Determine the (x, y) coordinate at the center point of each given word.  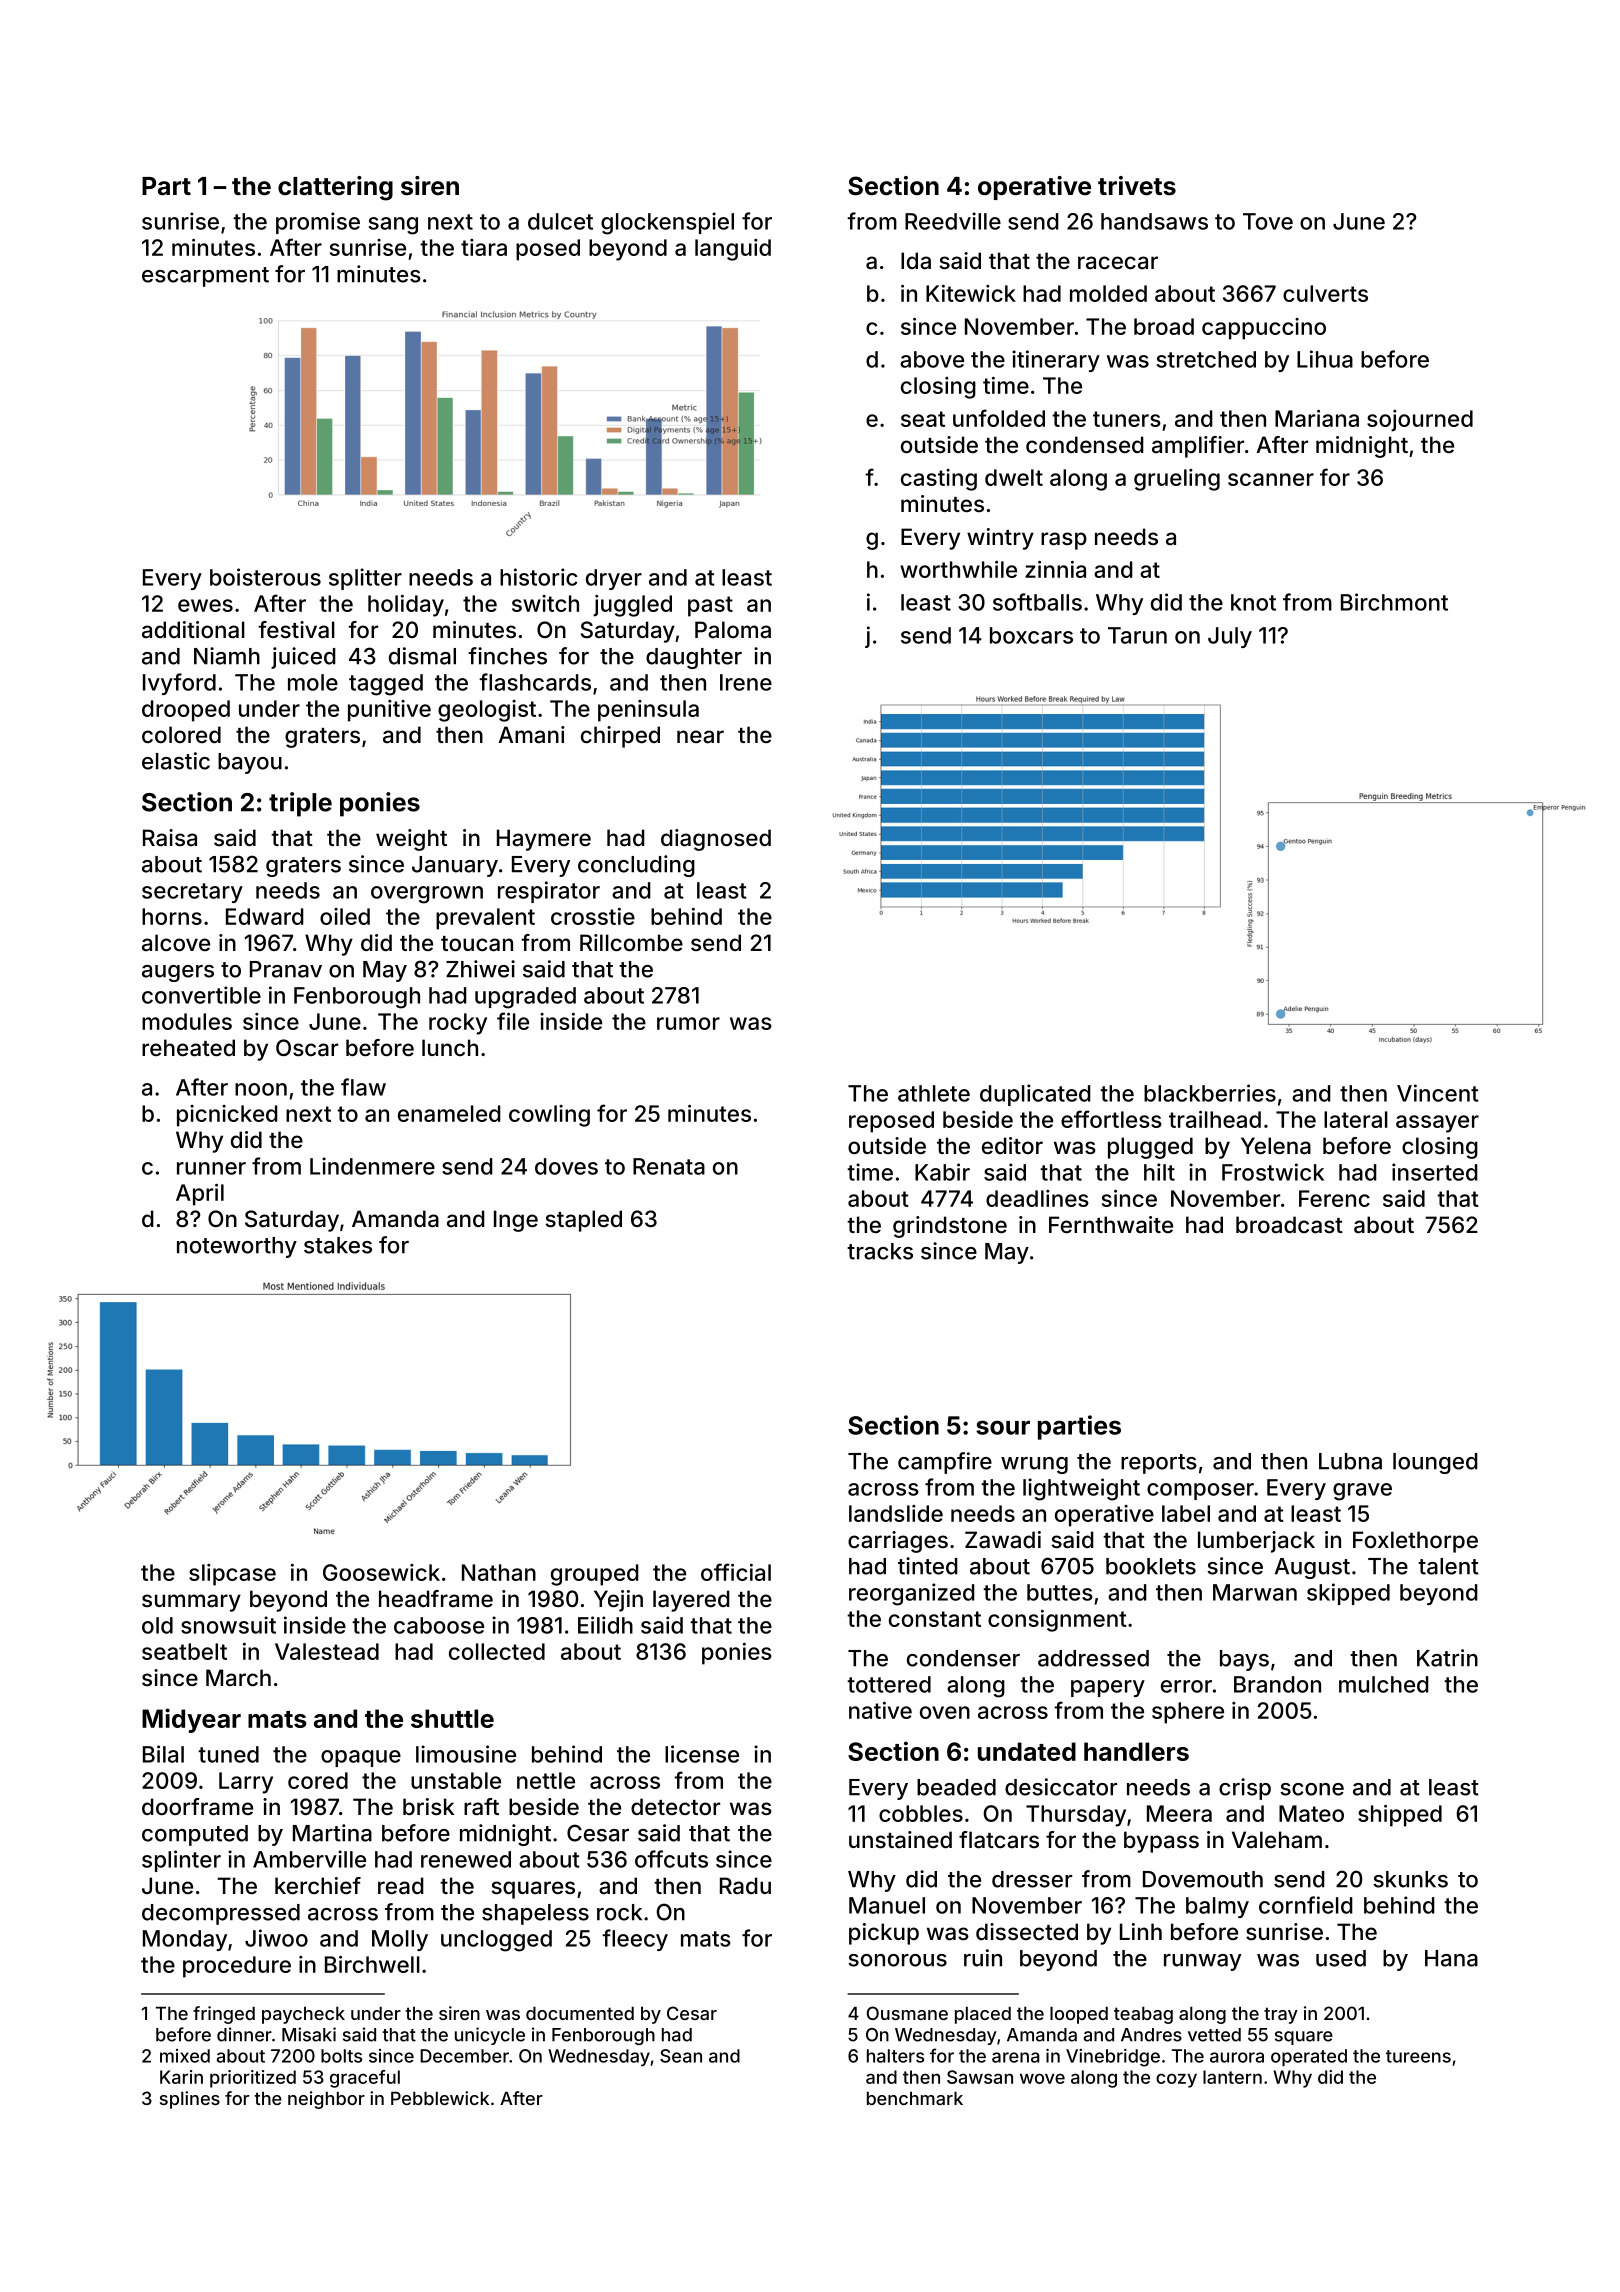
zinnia (1055, 569)
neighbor (326, 2100)
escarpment (205, 277)
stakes (338, 1245)
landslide (896, 1513)
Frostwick (1273, 1172)
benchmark (915, 2098)
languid (733, 250)
